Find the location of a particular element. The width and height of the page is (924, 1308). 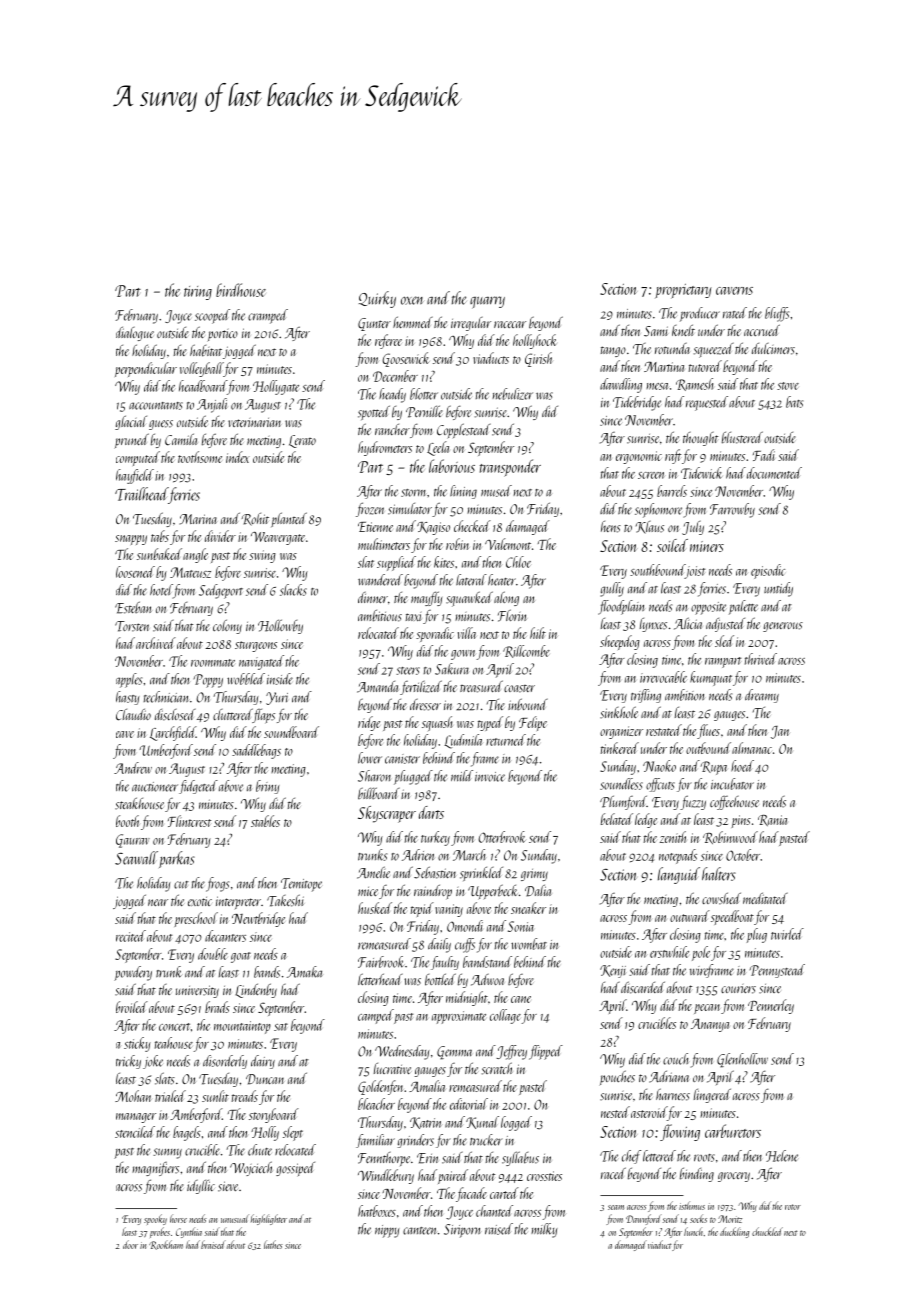

tiring is located at coordinates (198, 293).
